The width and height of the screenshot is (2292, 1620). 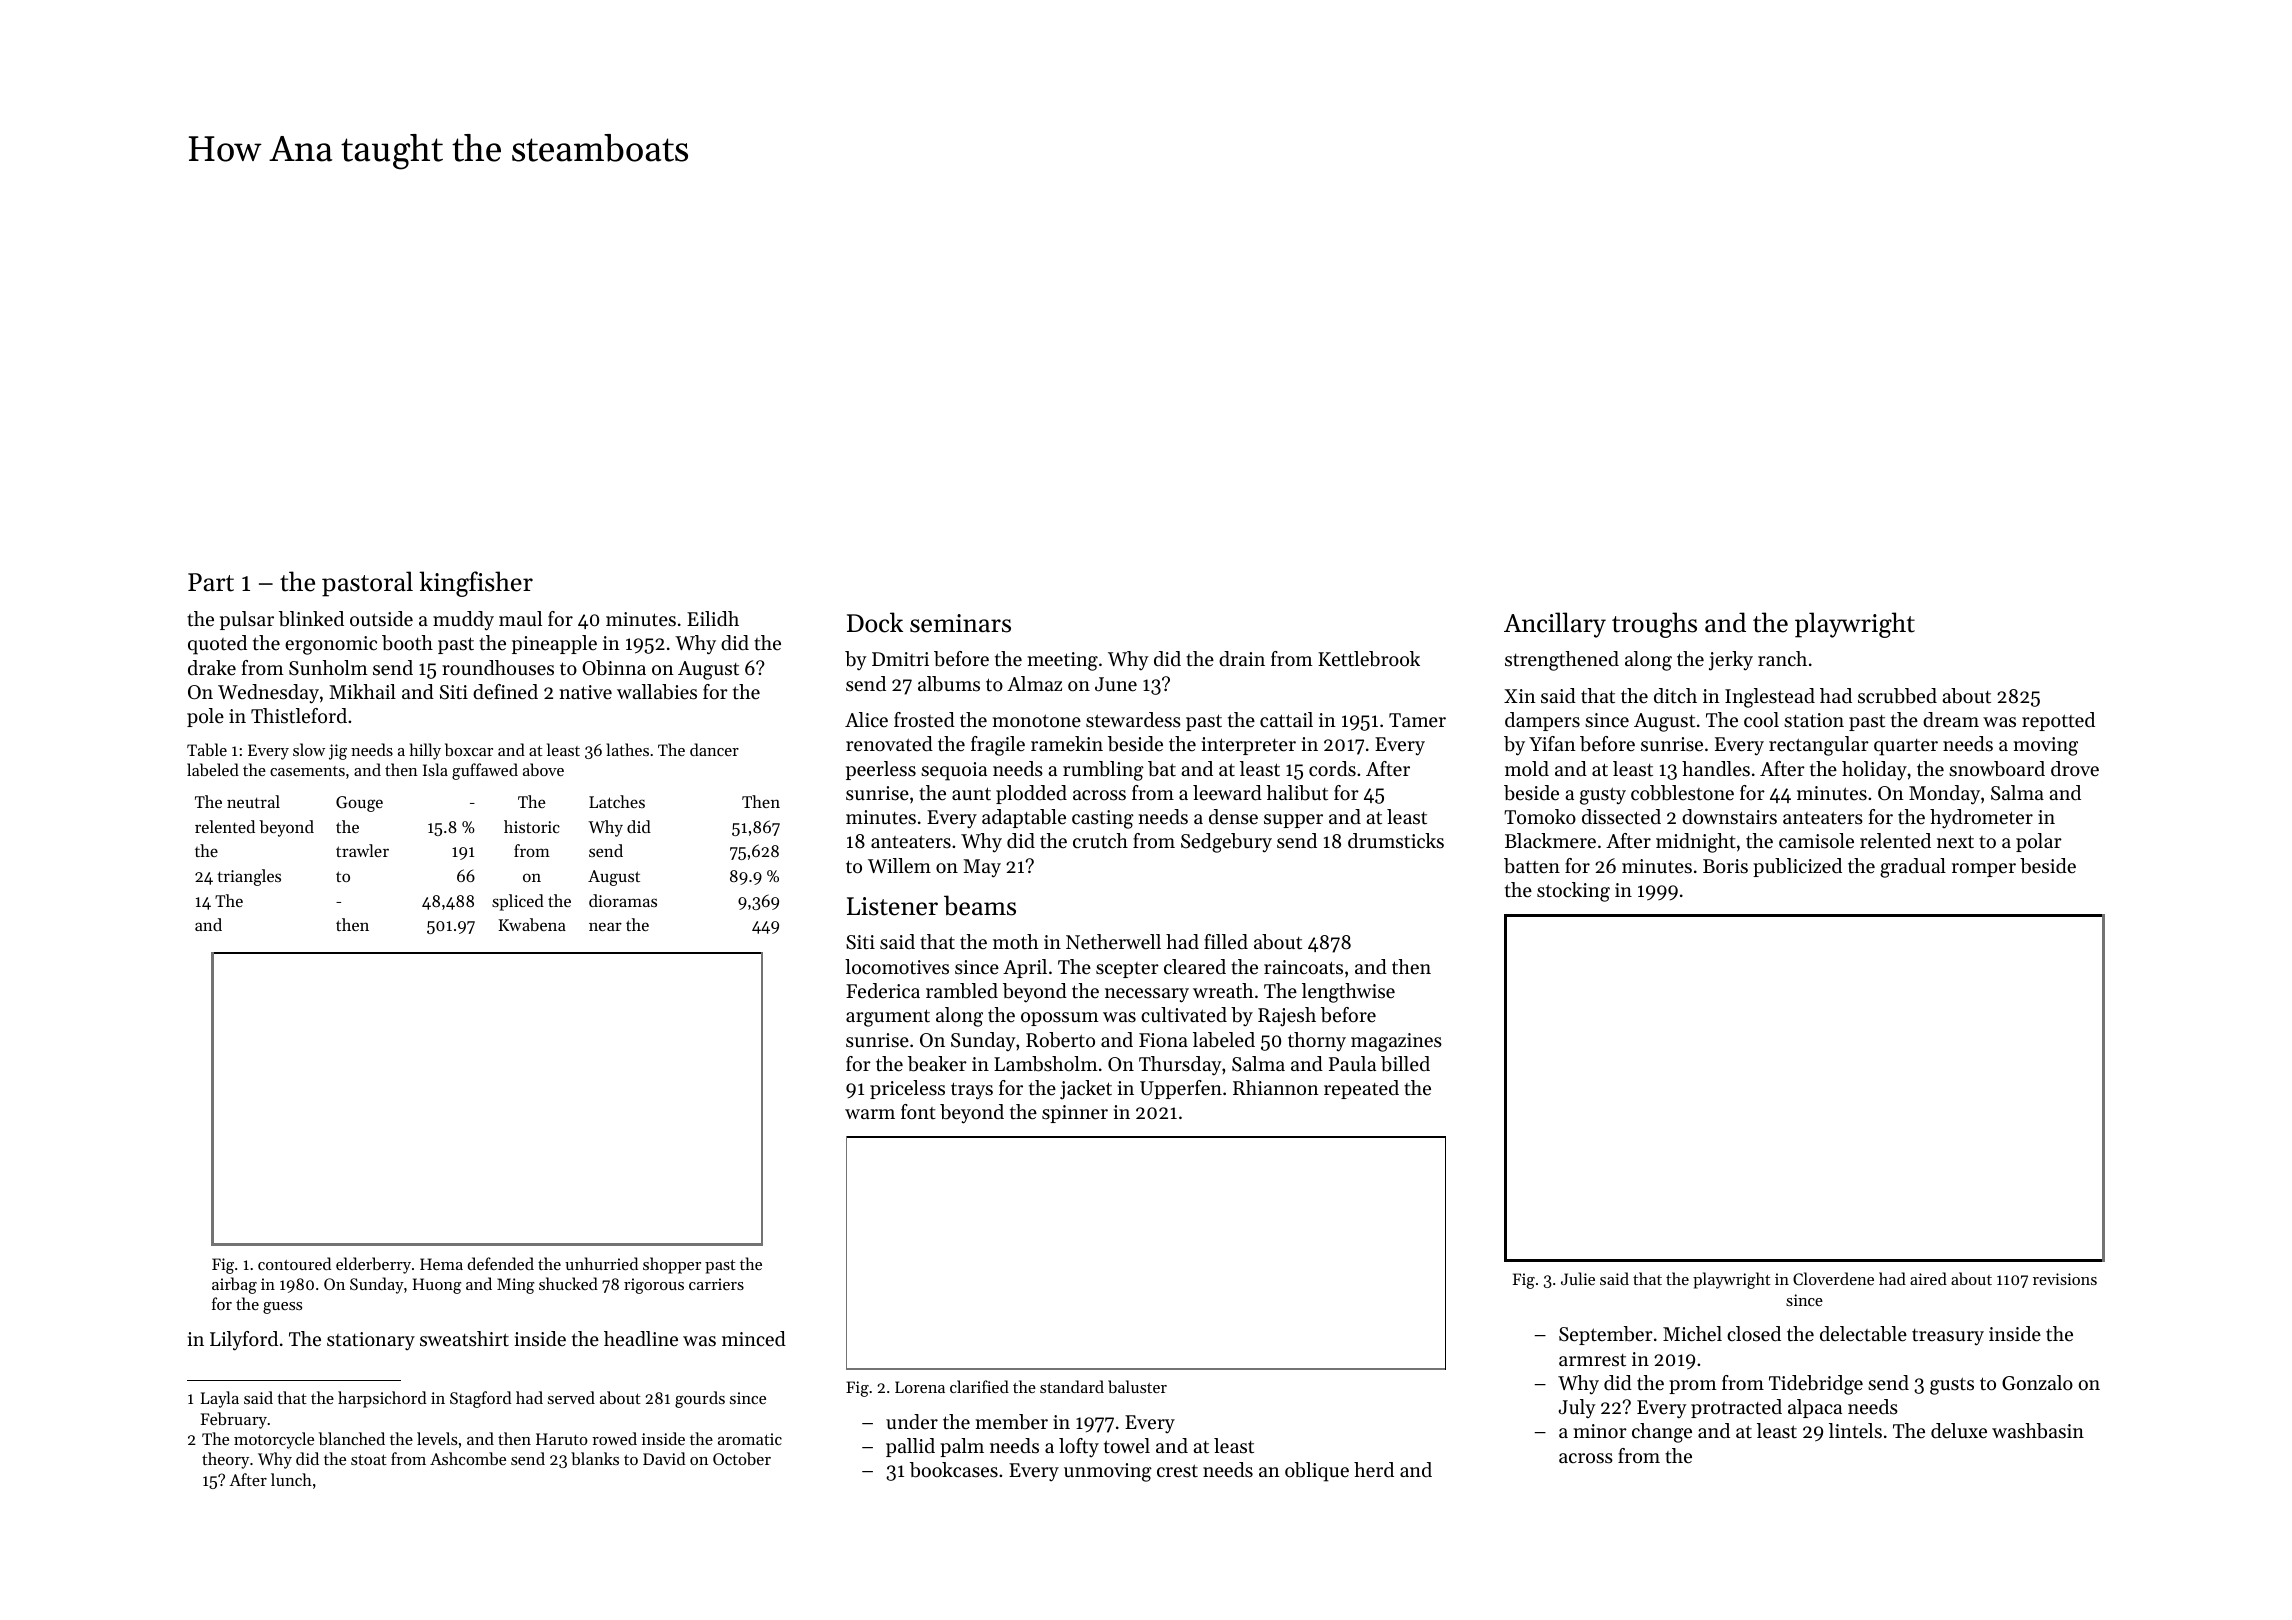 What do you see at coordinates (1654, 625) in the screenshot?
I see `troughs` at bounding box center [1654, 625].
